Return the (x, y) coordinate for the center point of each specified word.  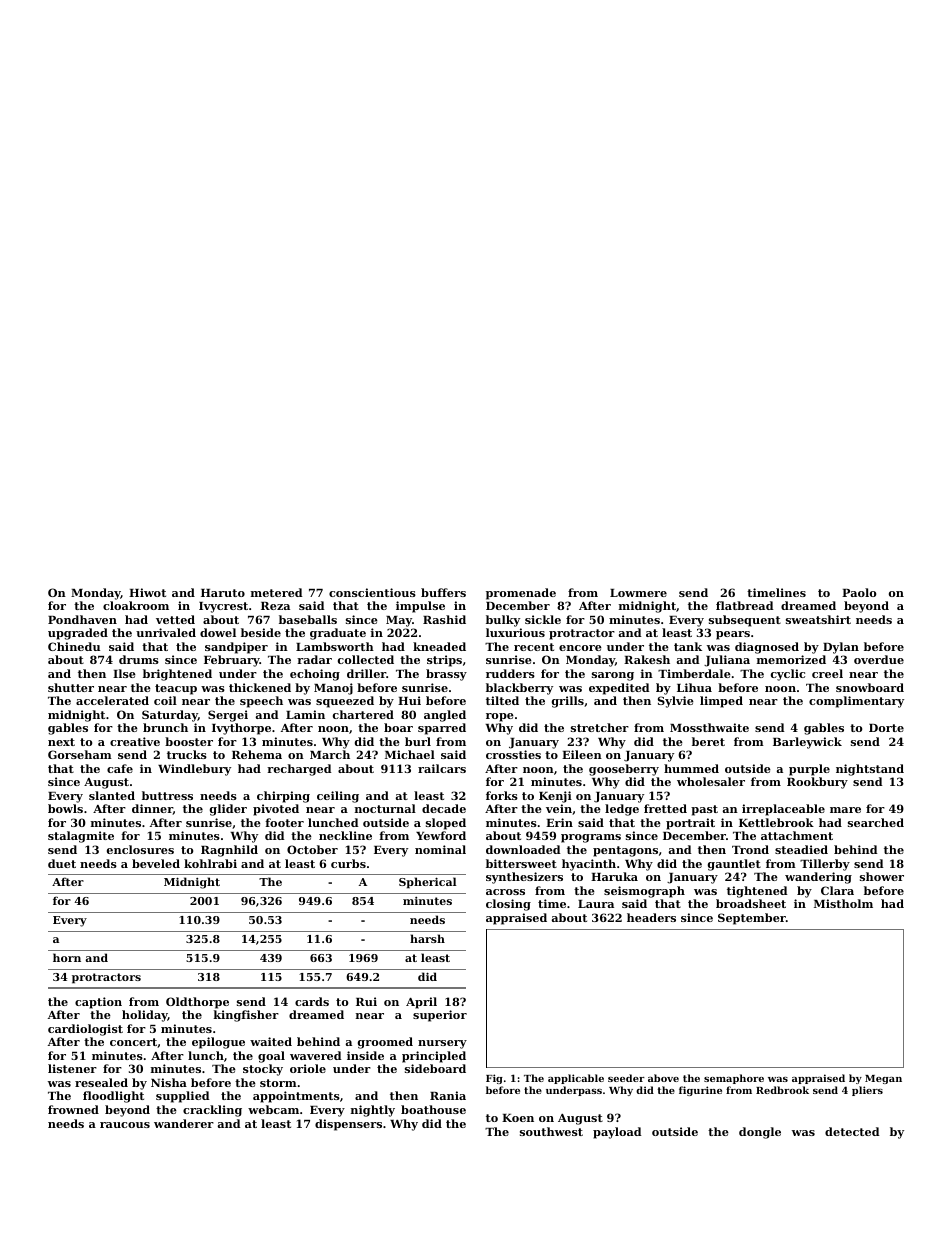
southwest (551, 1131)
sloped (446, 824)
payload (617, 1133)
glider (228, 810)
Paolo (859, 592)
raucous (125, 1125)
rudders (510, 673)
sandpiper (236, 648)
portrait (690, 824)
